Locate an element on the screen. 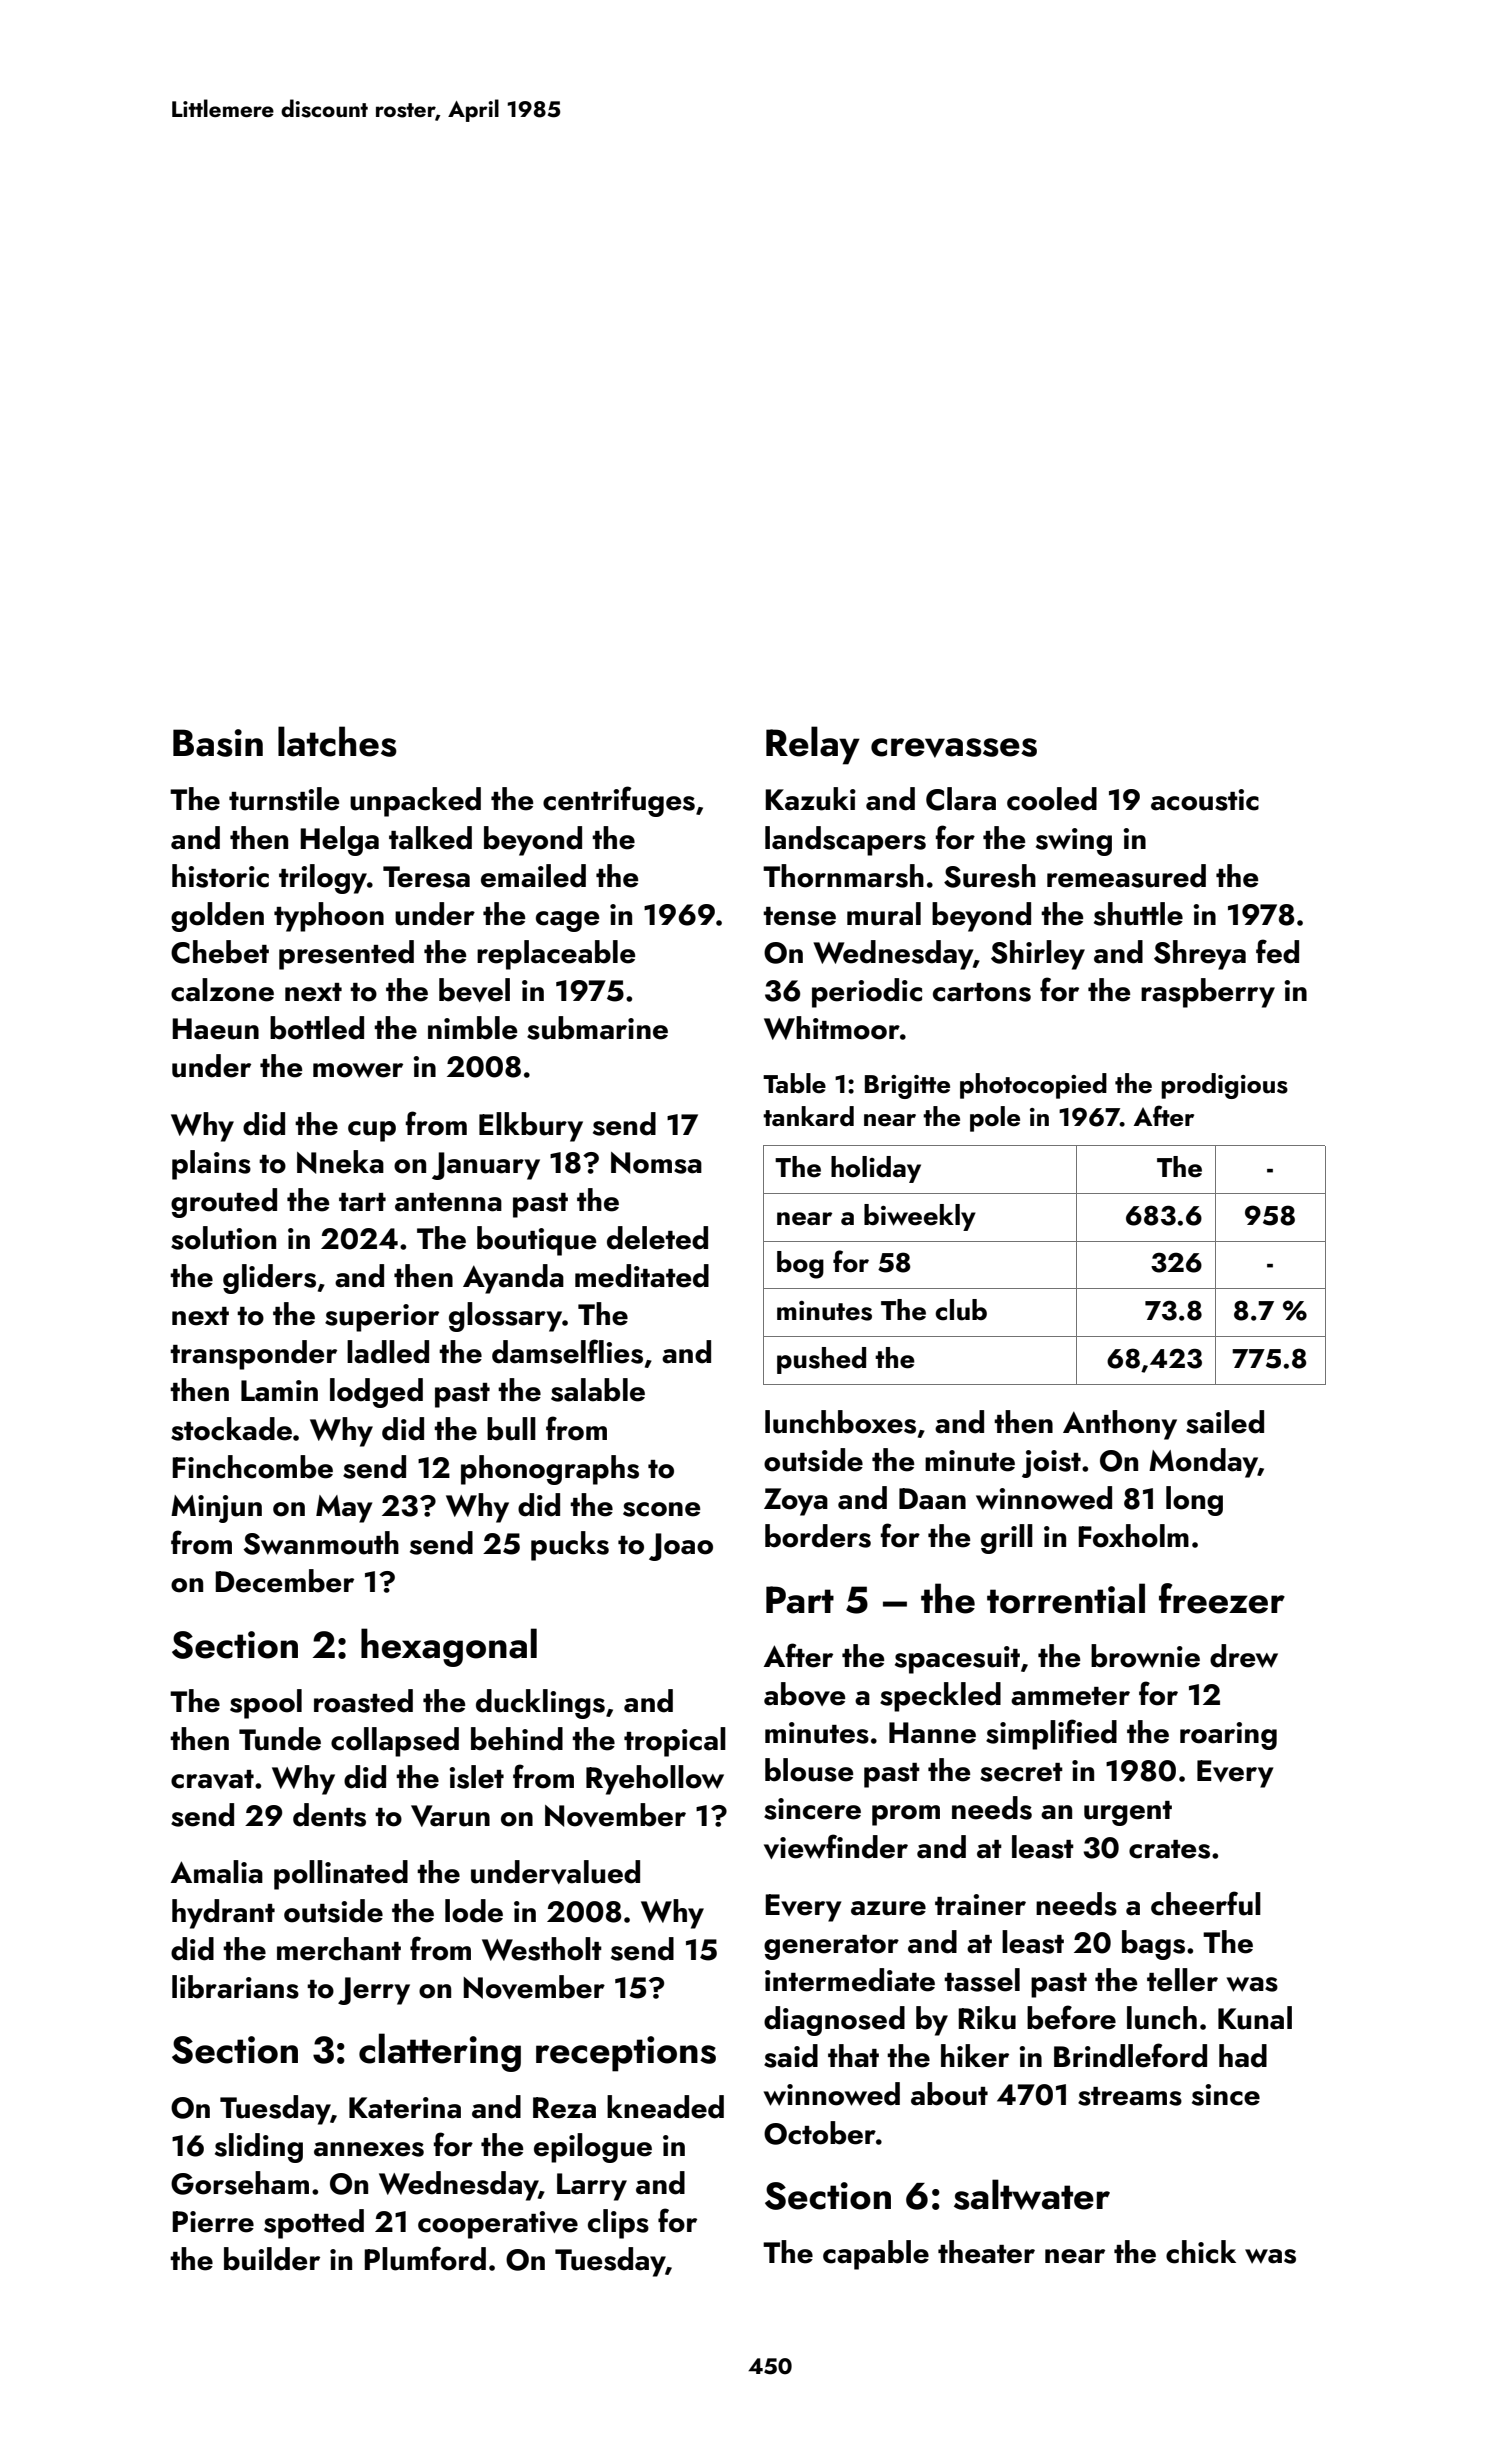 Image resolution: width=1496 pixels, height=2464 pixels. chick is located at coordinates (1201, 2252).
